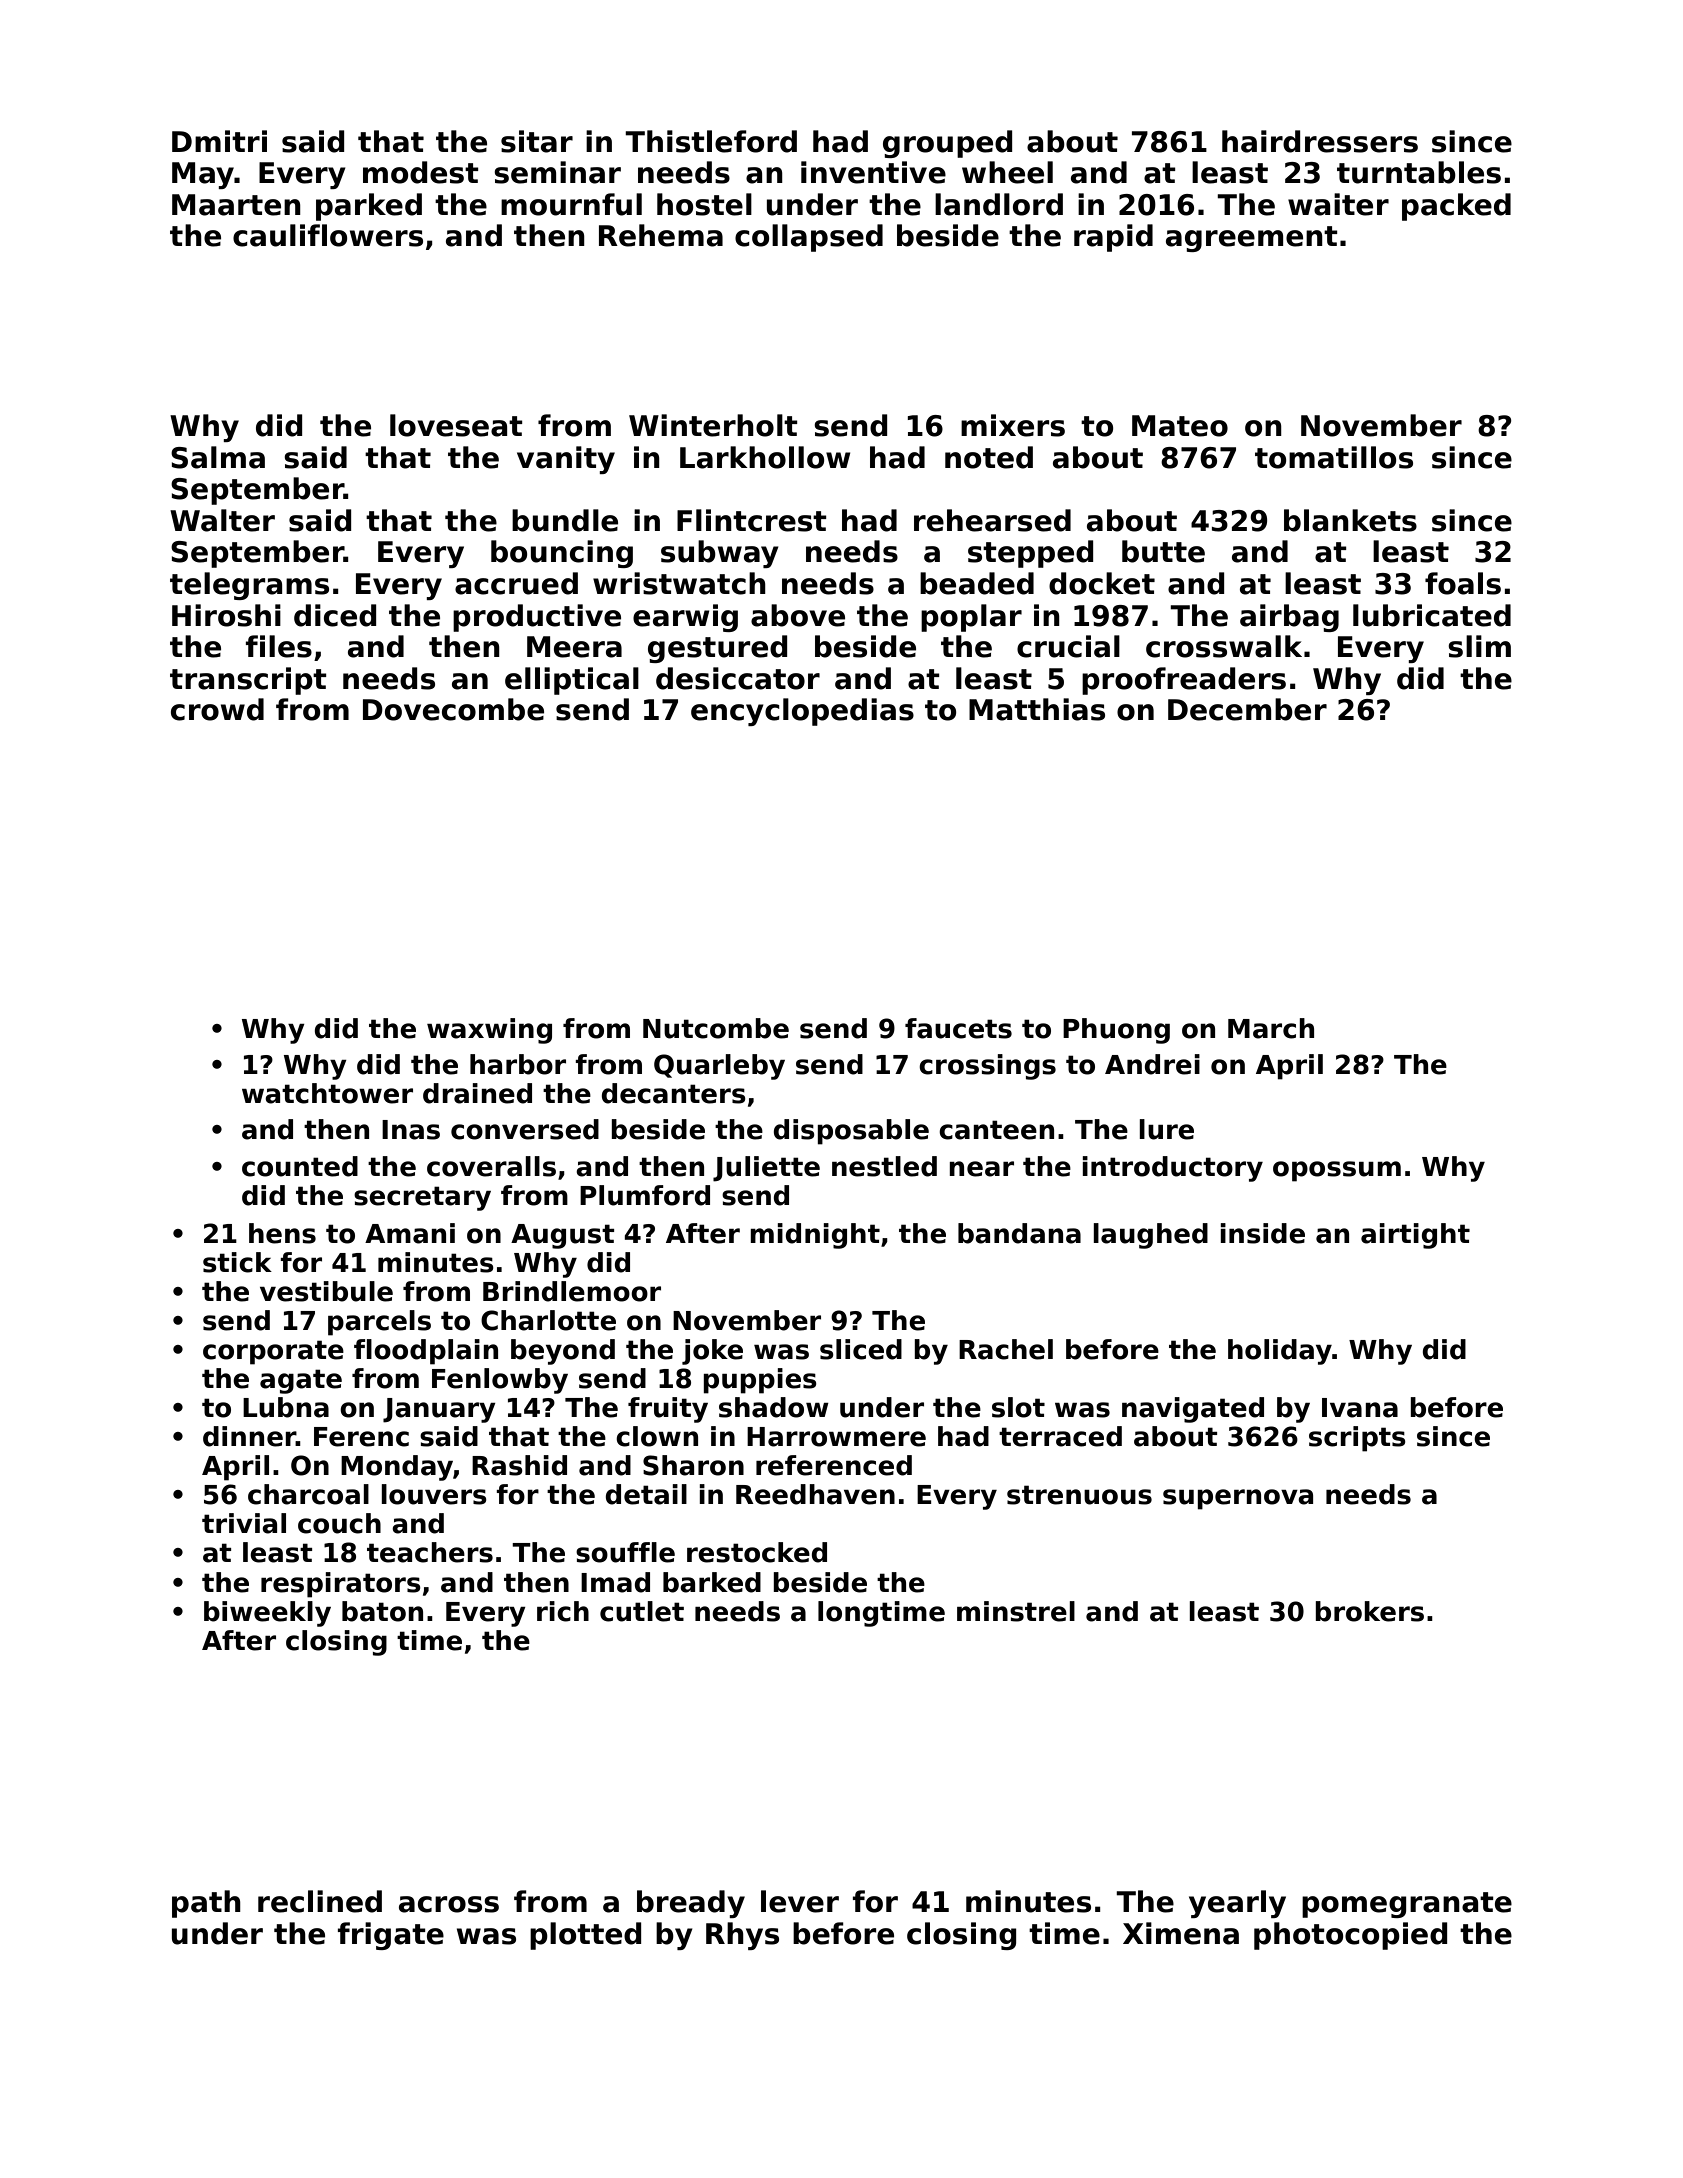  I want to click on inside, so click(1262, 1233).
